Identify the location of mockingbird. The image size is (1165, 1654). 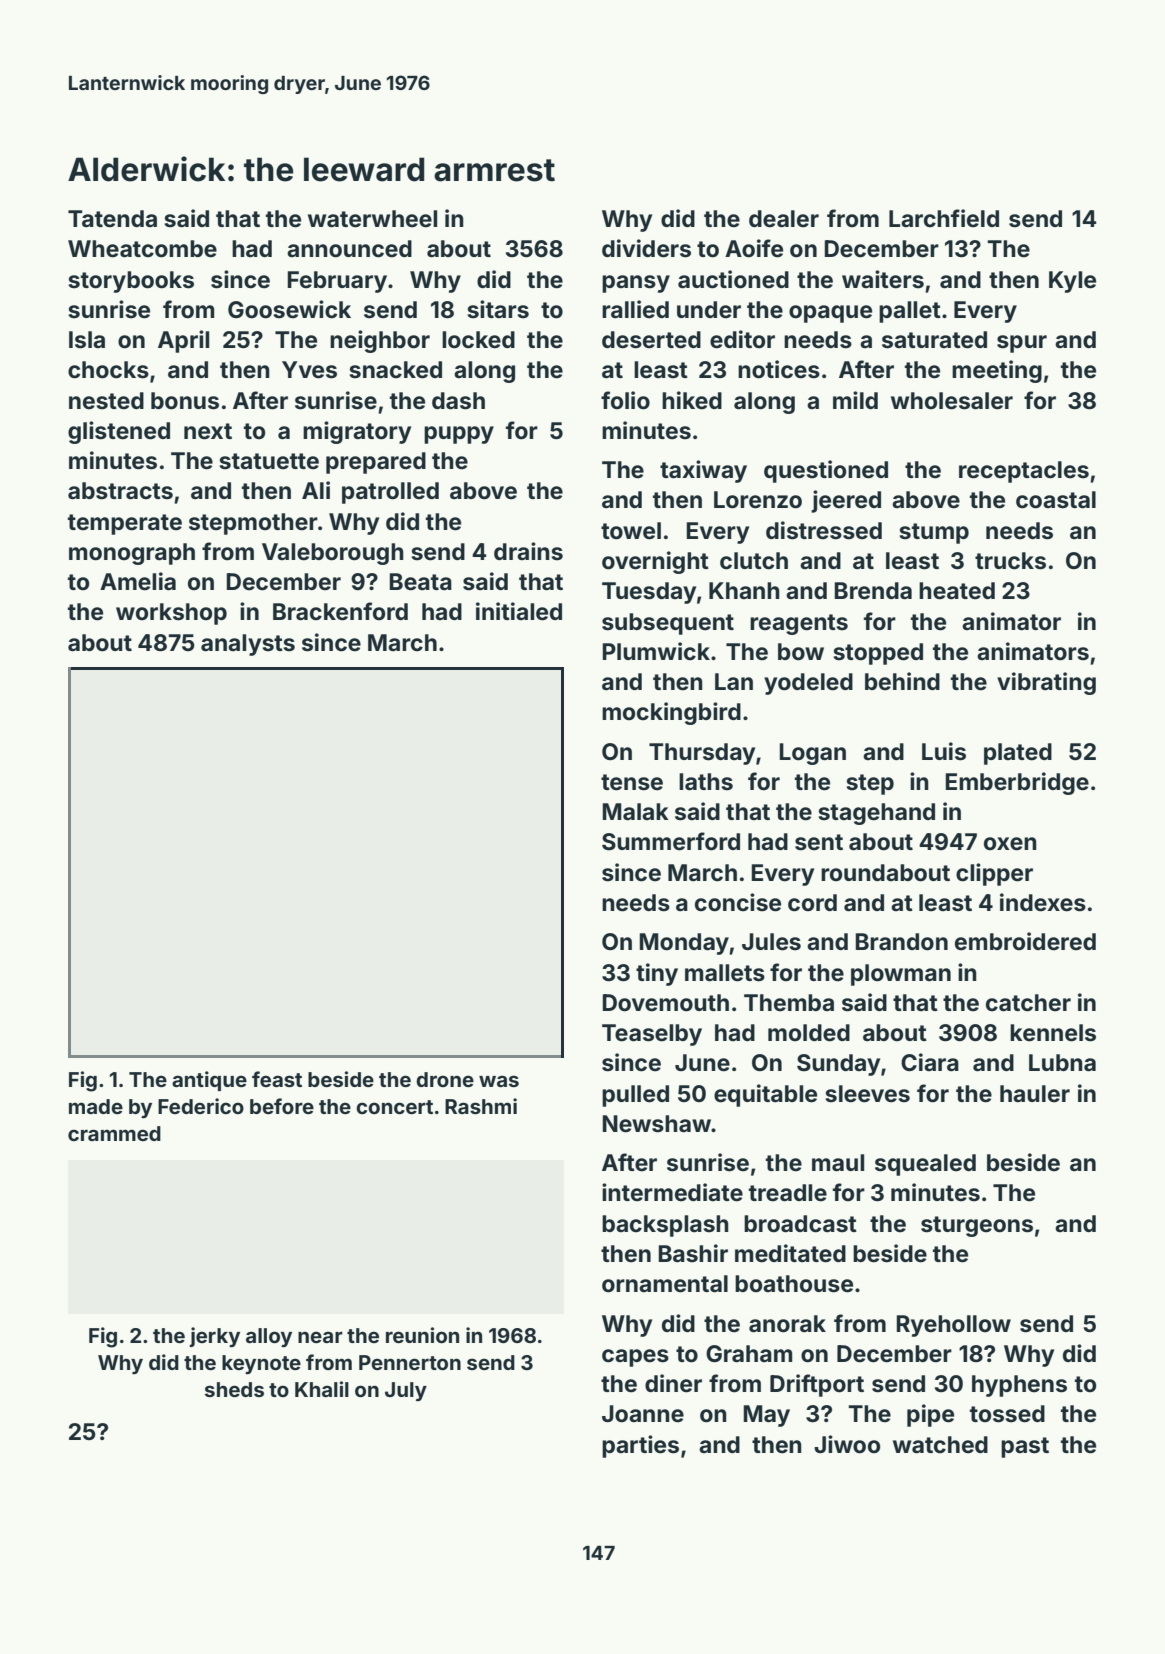
(671, 713).
